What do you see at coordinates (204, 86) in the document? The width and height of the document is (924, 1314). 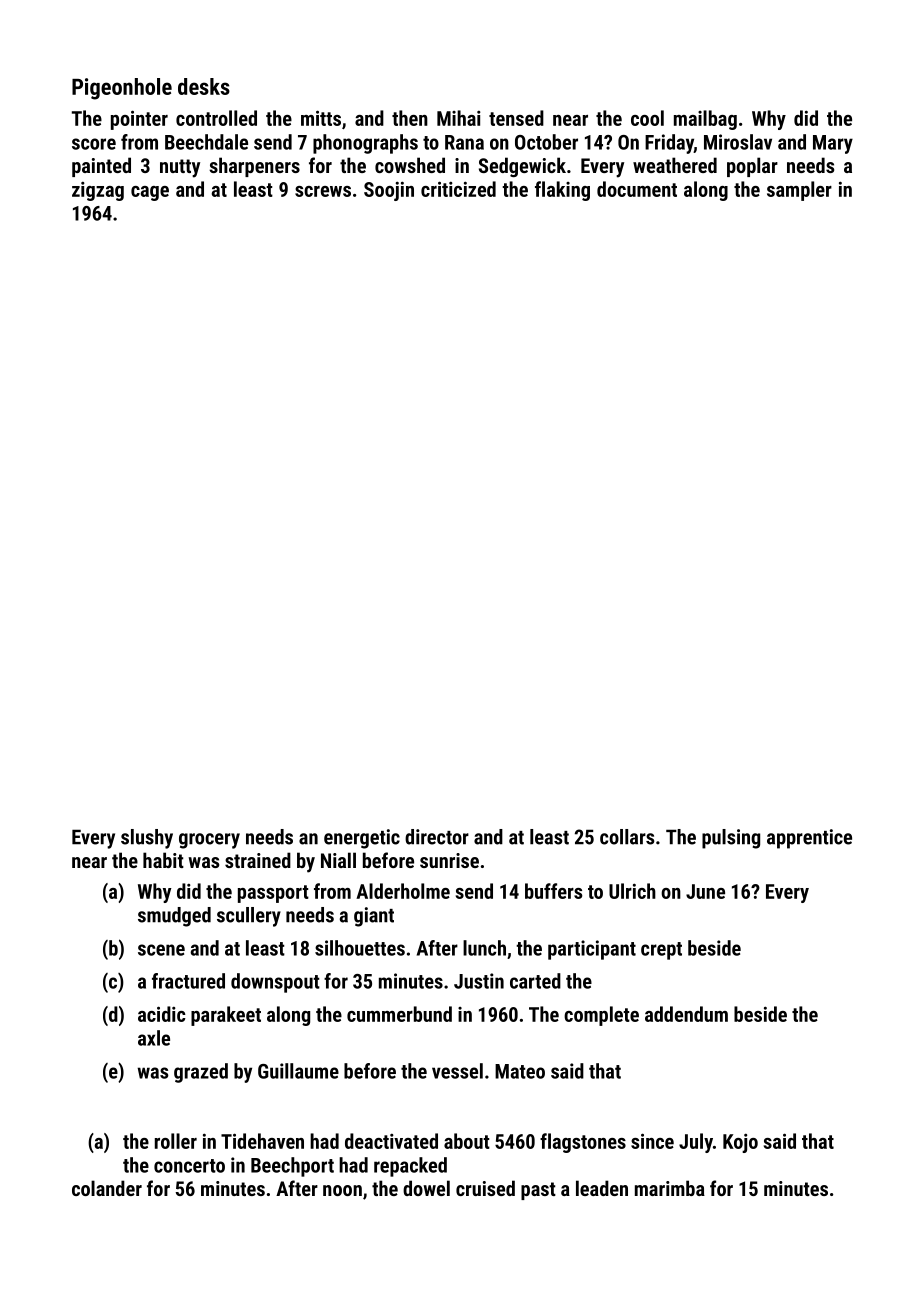 I see `desks` at bounding box center [204, 86].
